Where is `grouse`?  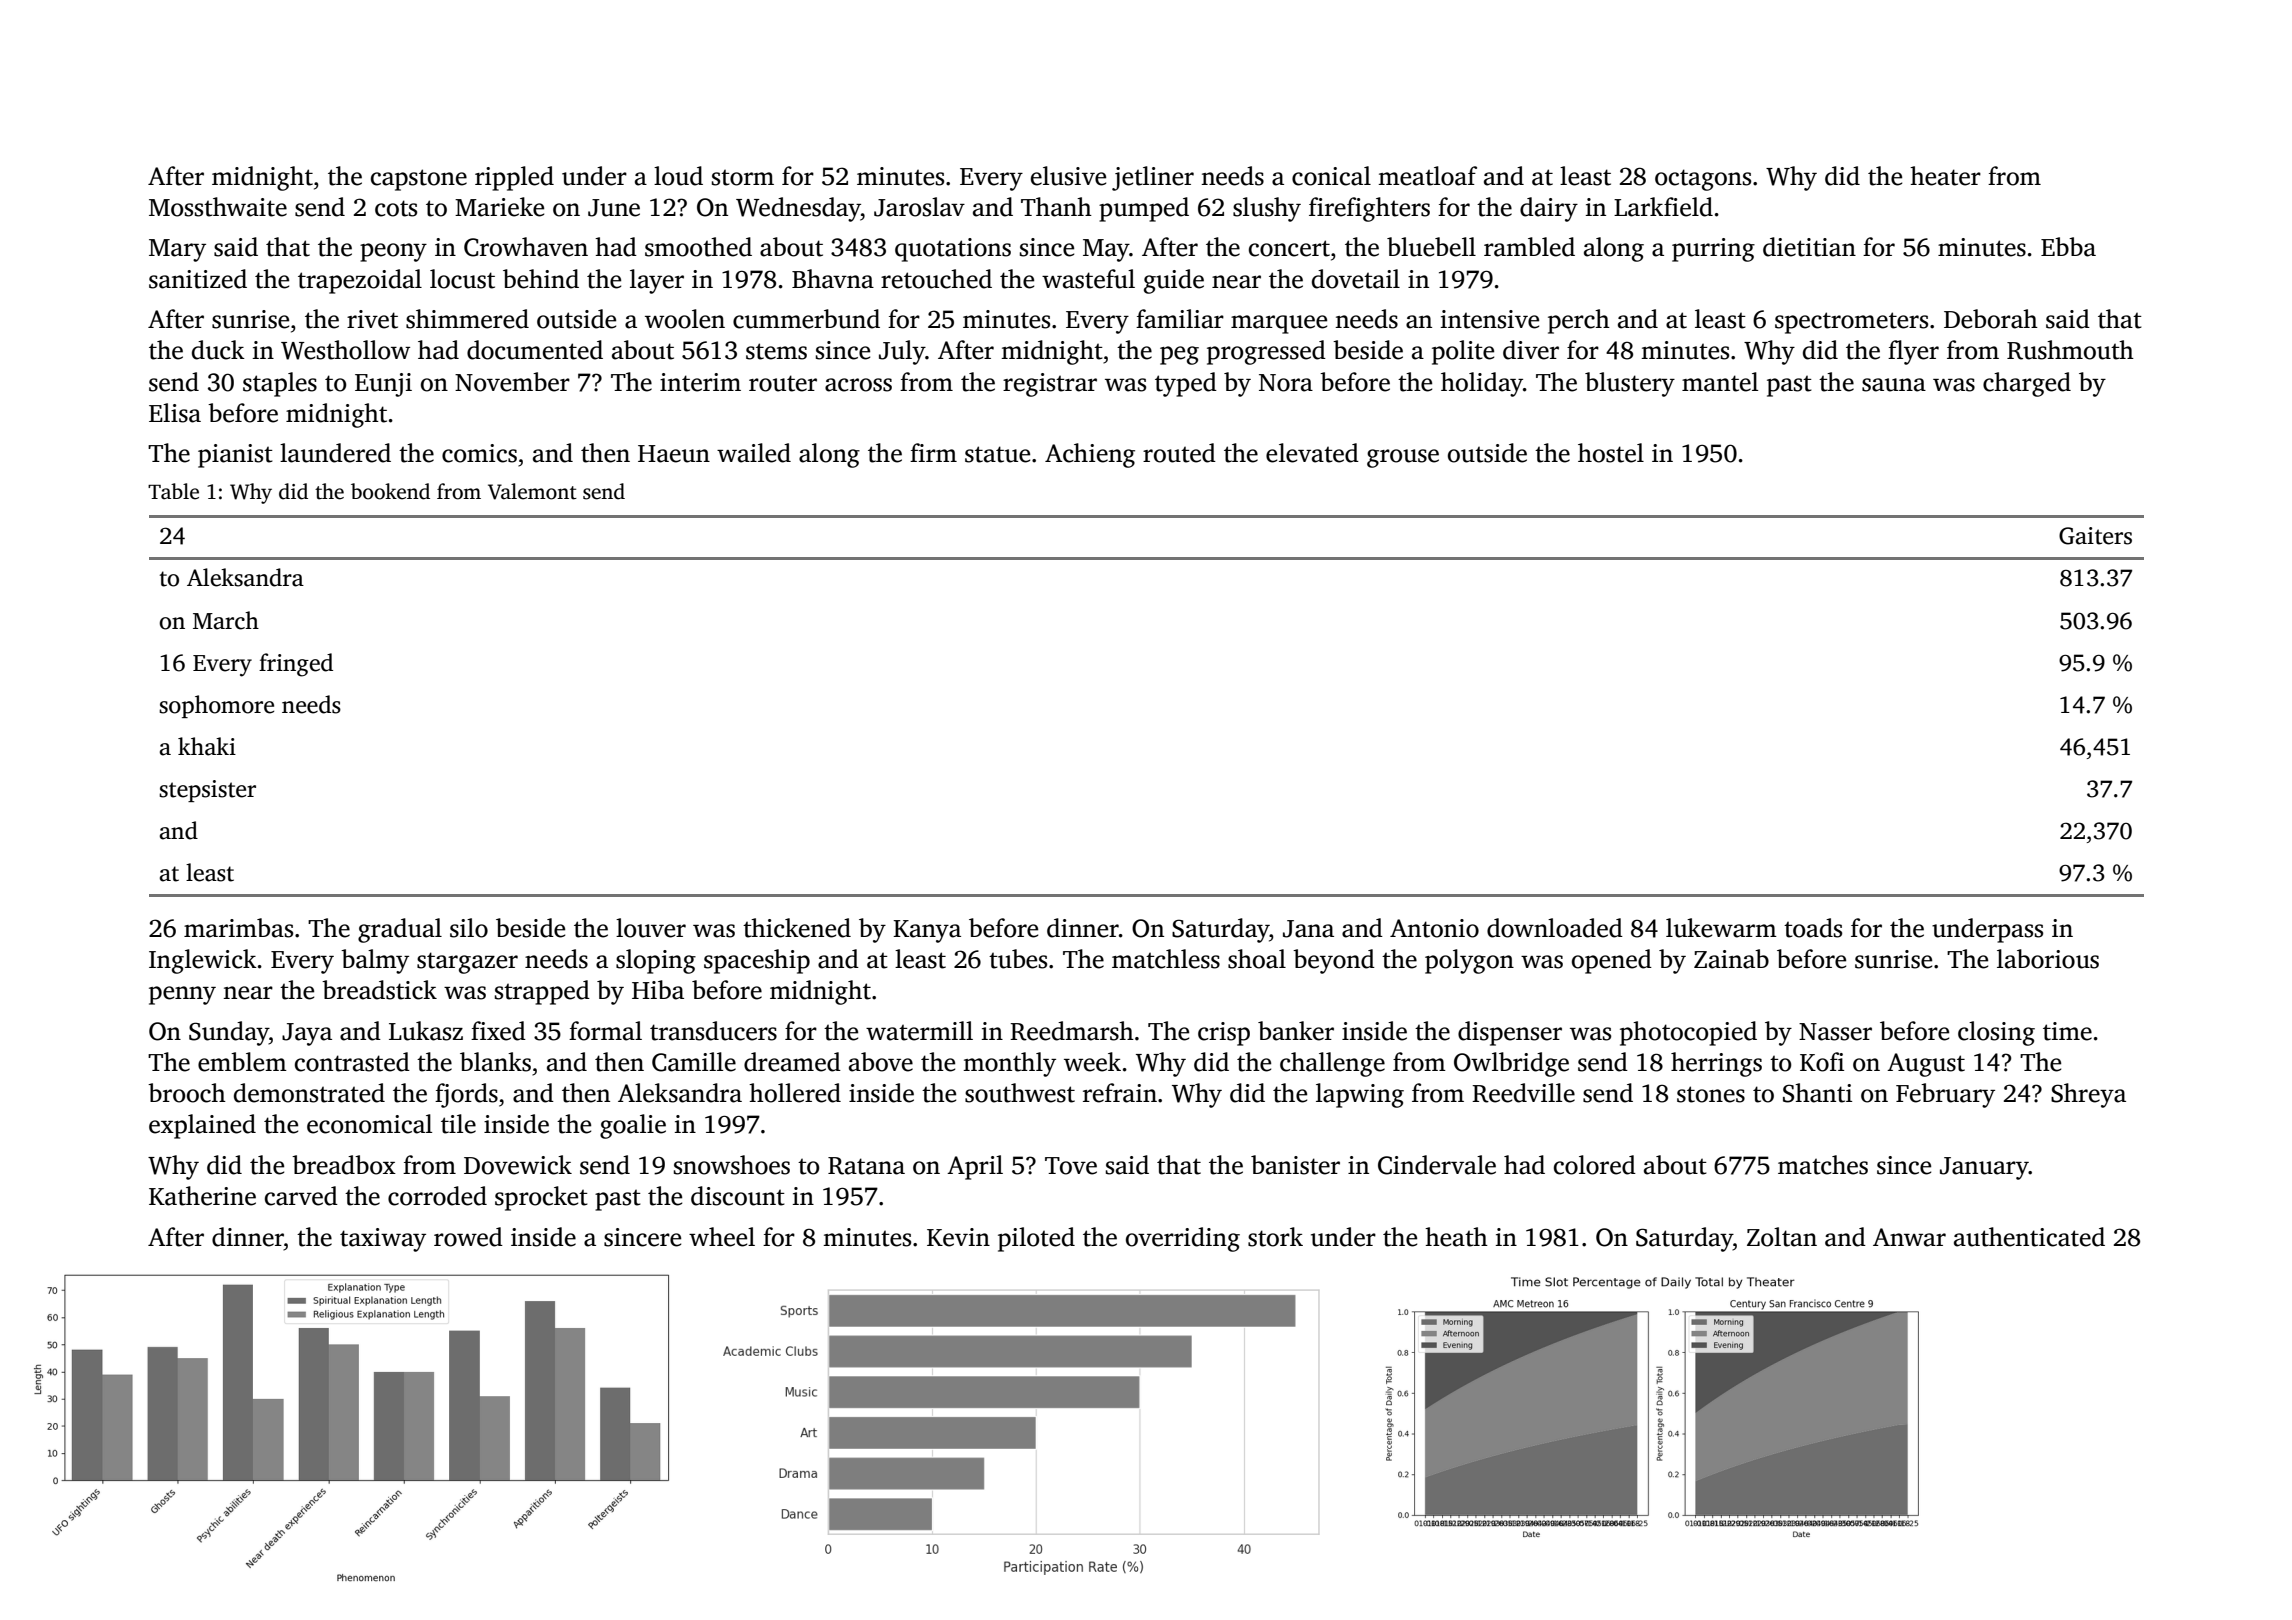 grouse is located at coordinates (1403, 458).
